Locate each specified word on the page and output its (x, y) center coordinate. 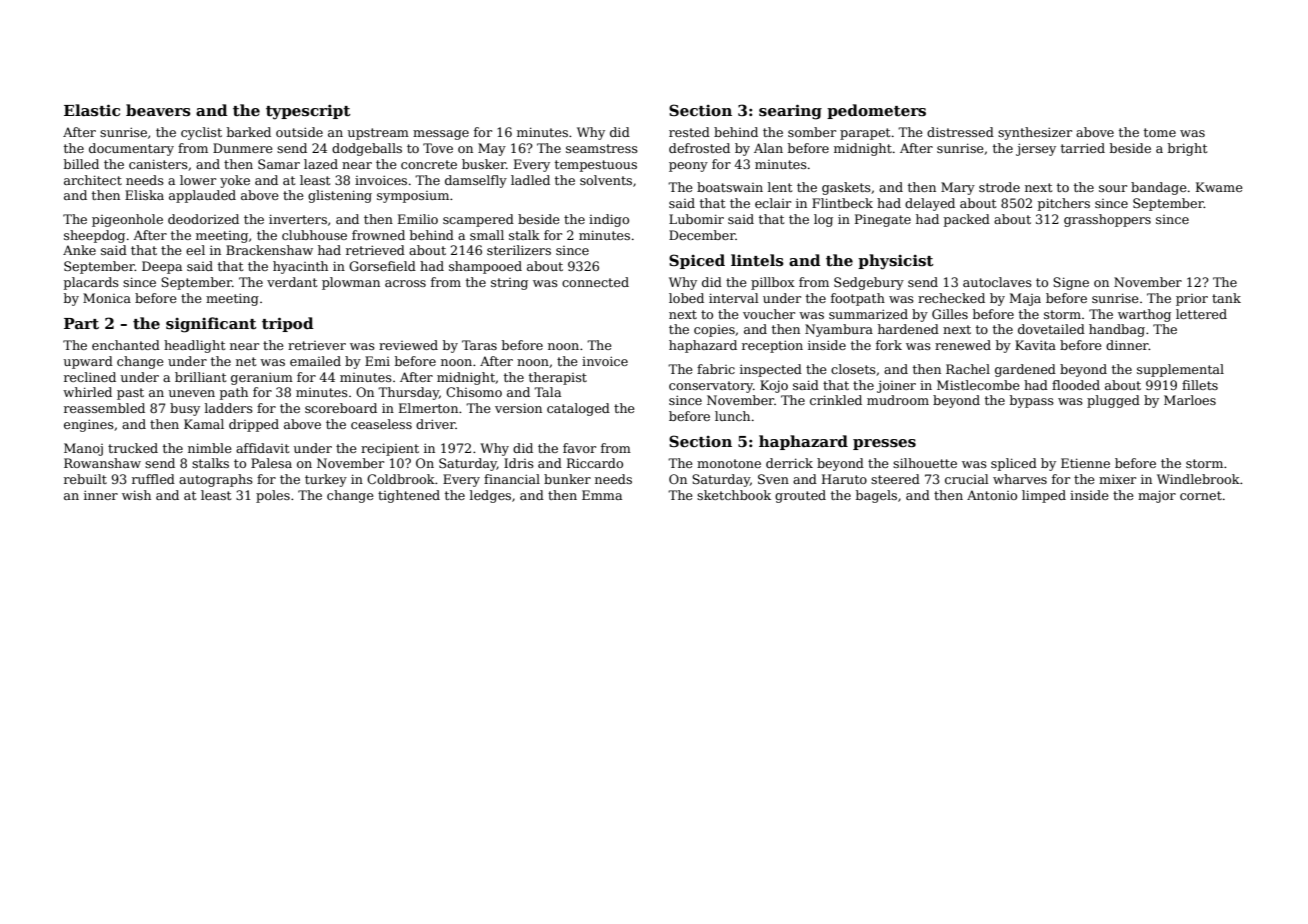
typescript (308, 112)
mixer (1117, 479)
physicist (896, 262)
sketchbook (734, 495)
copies (714, 331)
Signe (1071, 283)
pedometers (876, 111)
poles (273, 496)
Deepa (162, 267)
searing (790, 112)
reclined (90, 377)
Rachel (968, 369)
